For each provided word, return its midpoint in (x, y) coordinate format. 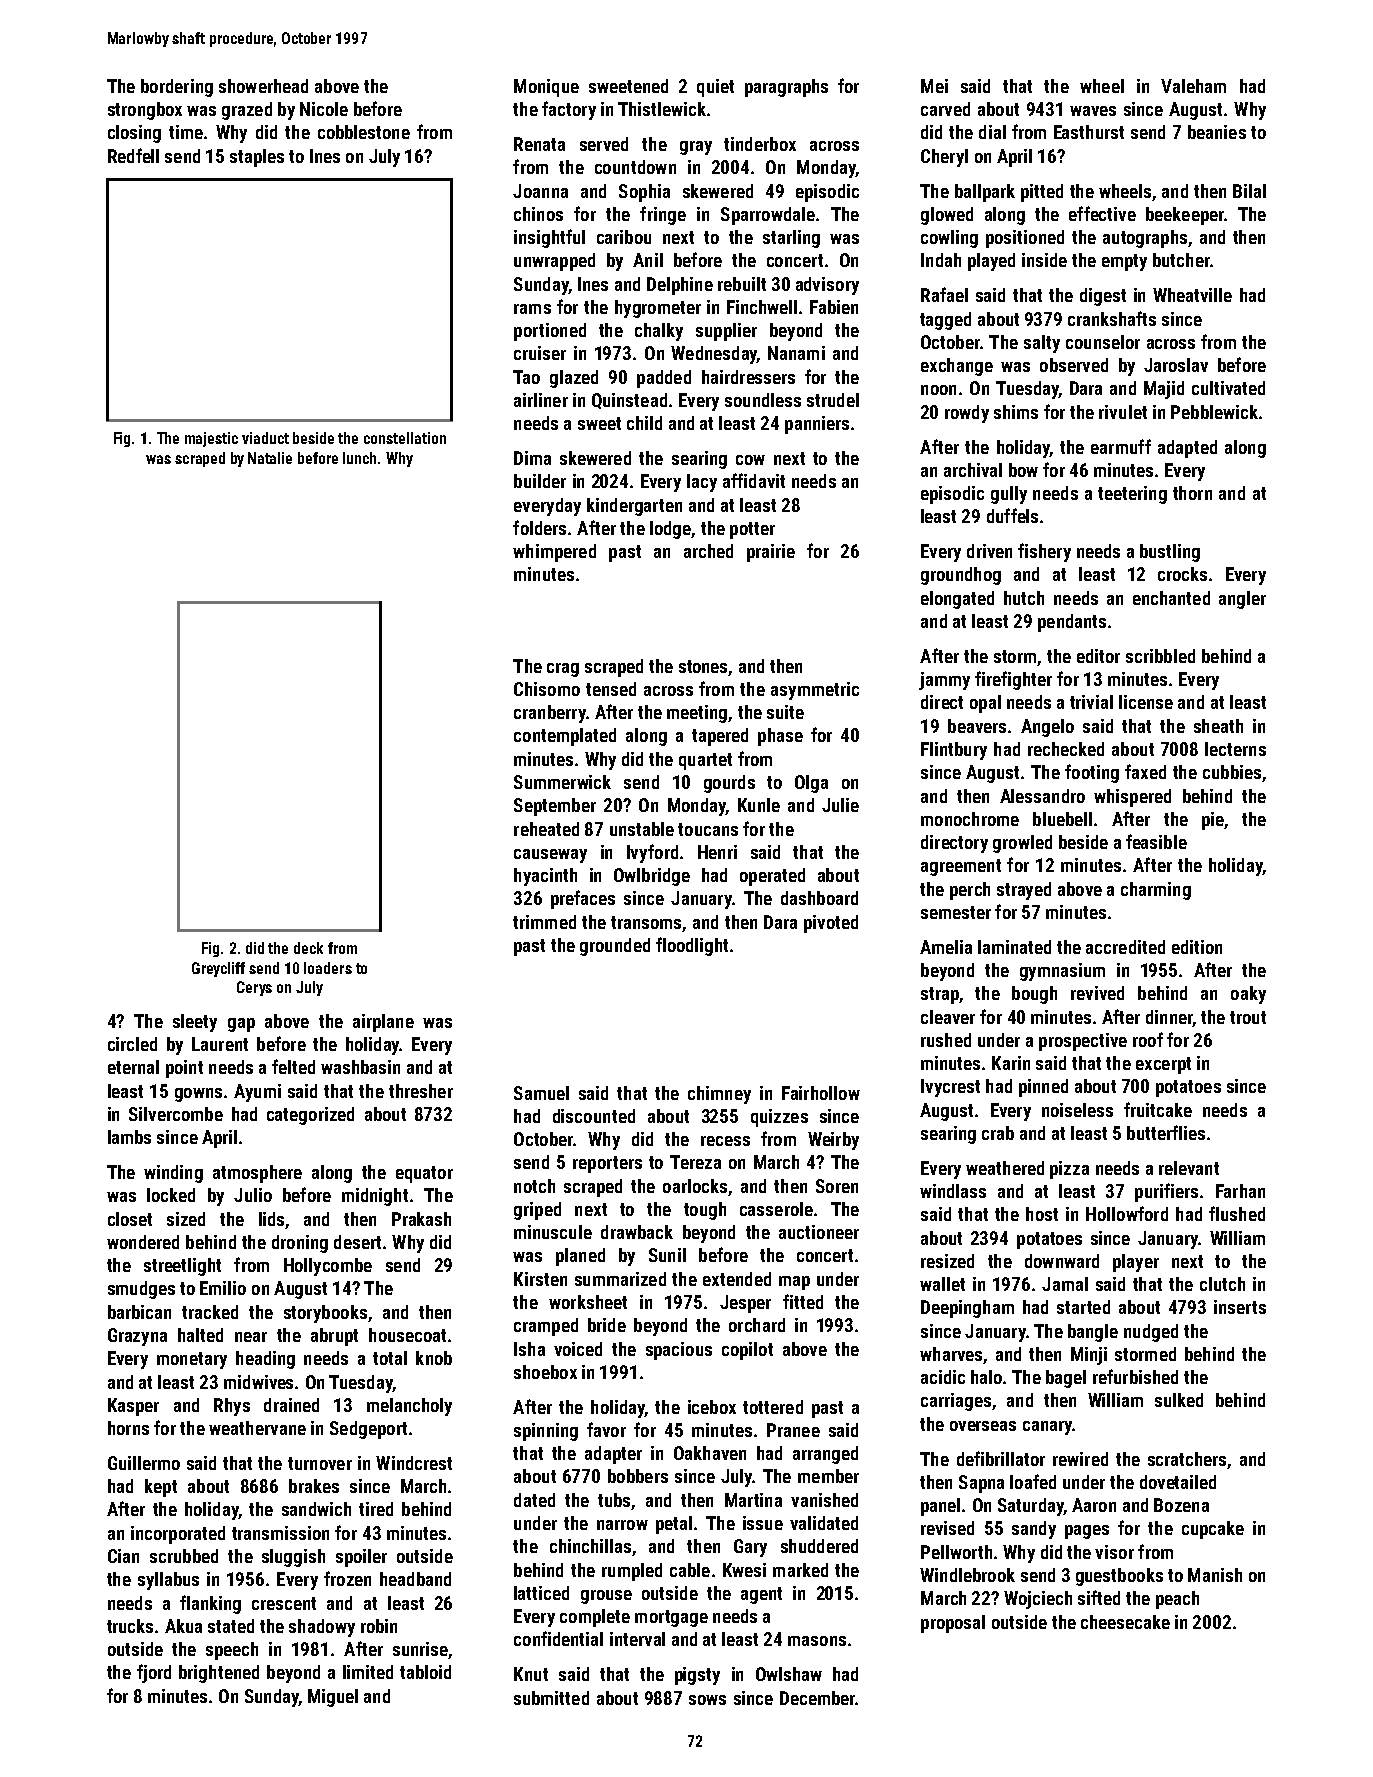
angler (1242, 600)
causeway (550, 856)
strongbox (145, 111)
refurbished (1135, 1376)
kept (161, 1488)
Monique (546, 88)
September (555, 807)
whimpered (554, 553)
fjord (154, 1673)
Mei (934, 86)
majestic (211, 439)
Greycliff (218, 969)
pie (1213, 821)
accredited (1125, 947)
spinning (546, 1432)
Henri (717, 852)
